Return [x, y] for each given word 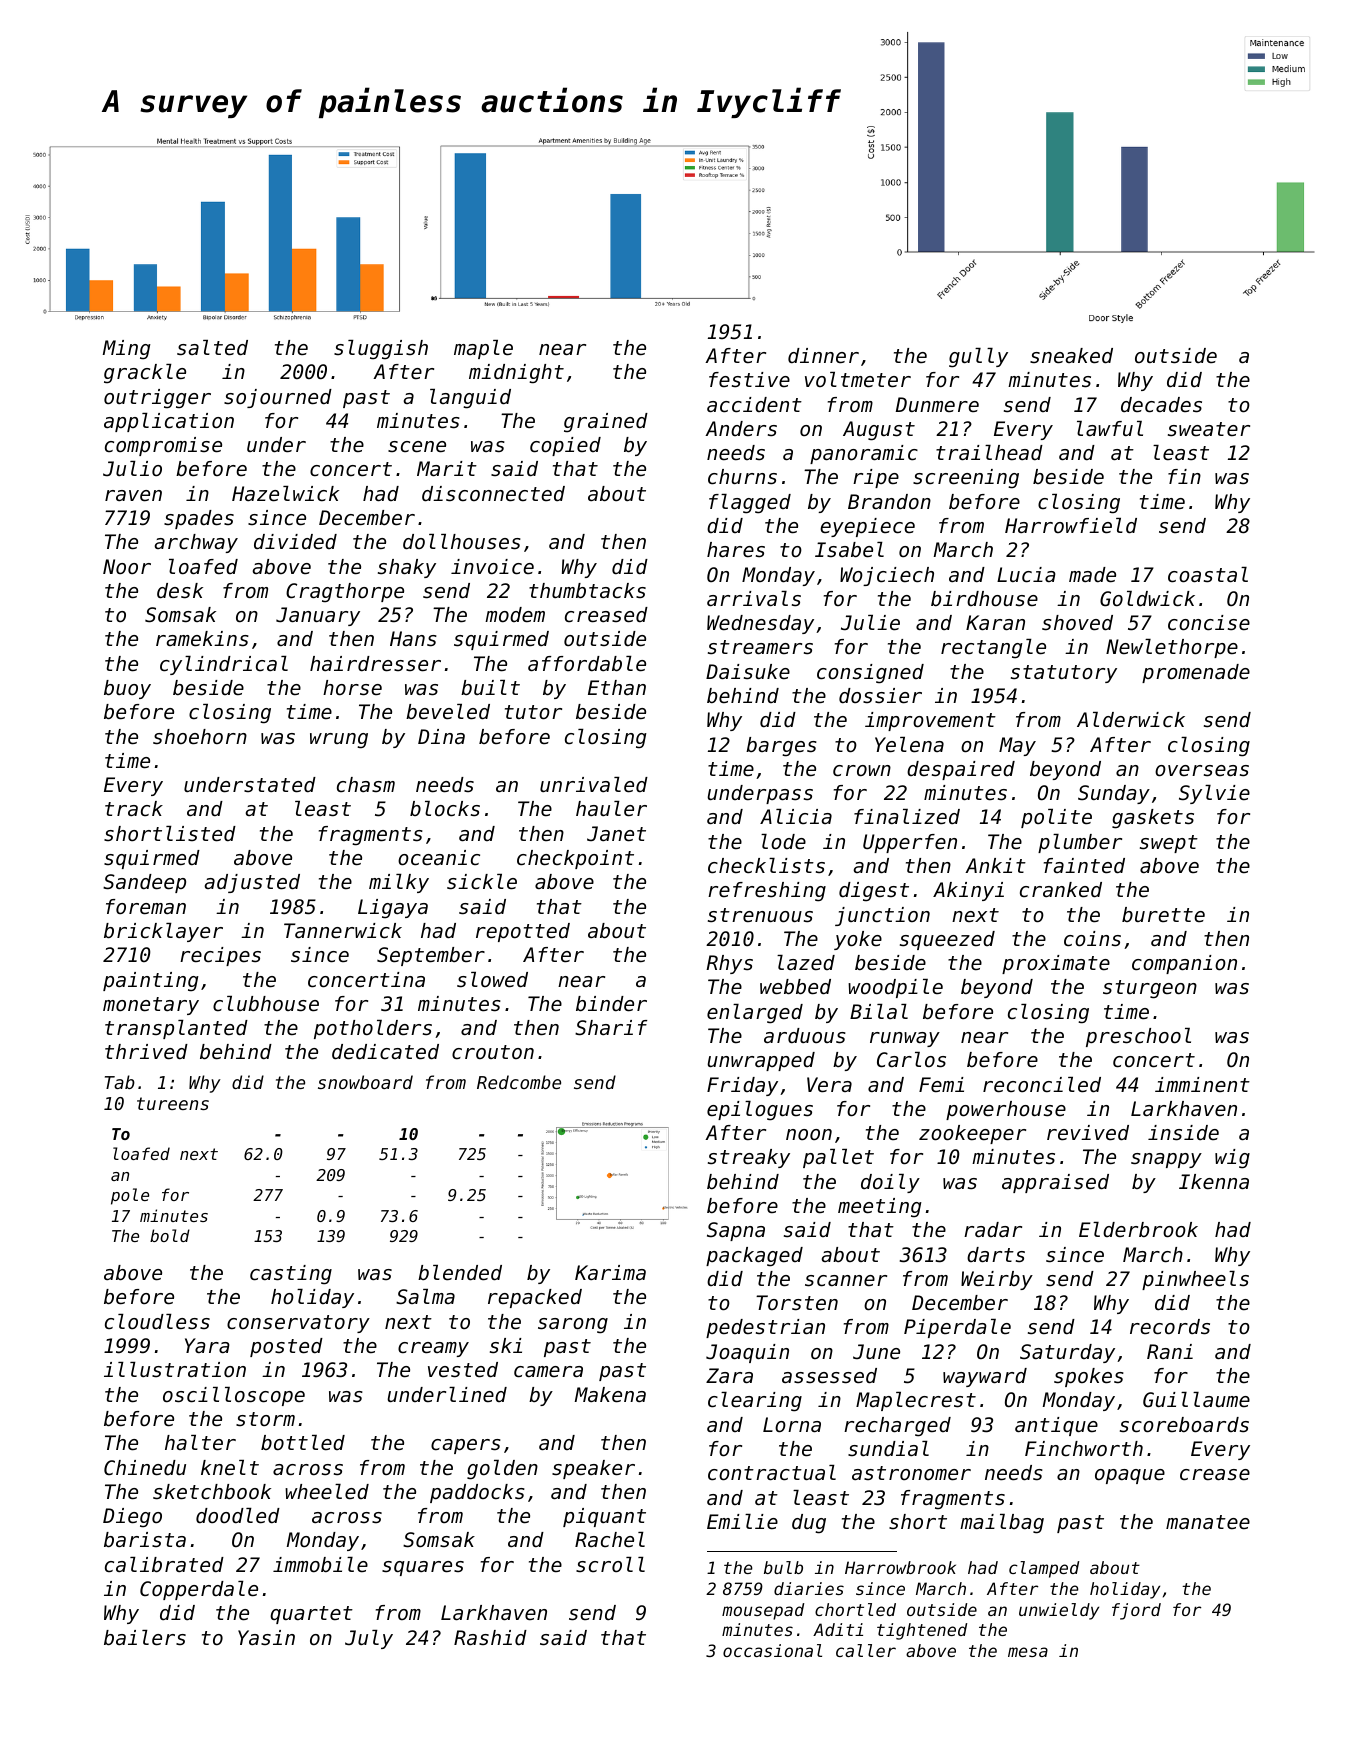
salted [212, 348]
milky [399, 883]
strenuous [760, 915]
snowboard [365, 1082]
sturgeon [1150, 989]
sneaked [1071, 356]
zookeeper [972, 1134]
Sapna [736, 1231]
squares [423, 1568]
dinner [823, 356]
